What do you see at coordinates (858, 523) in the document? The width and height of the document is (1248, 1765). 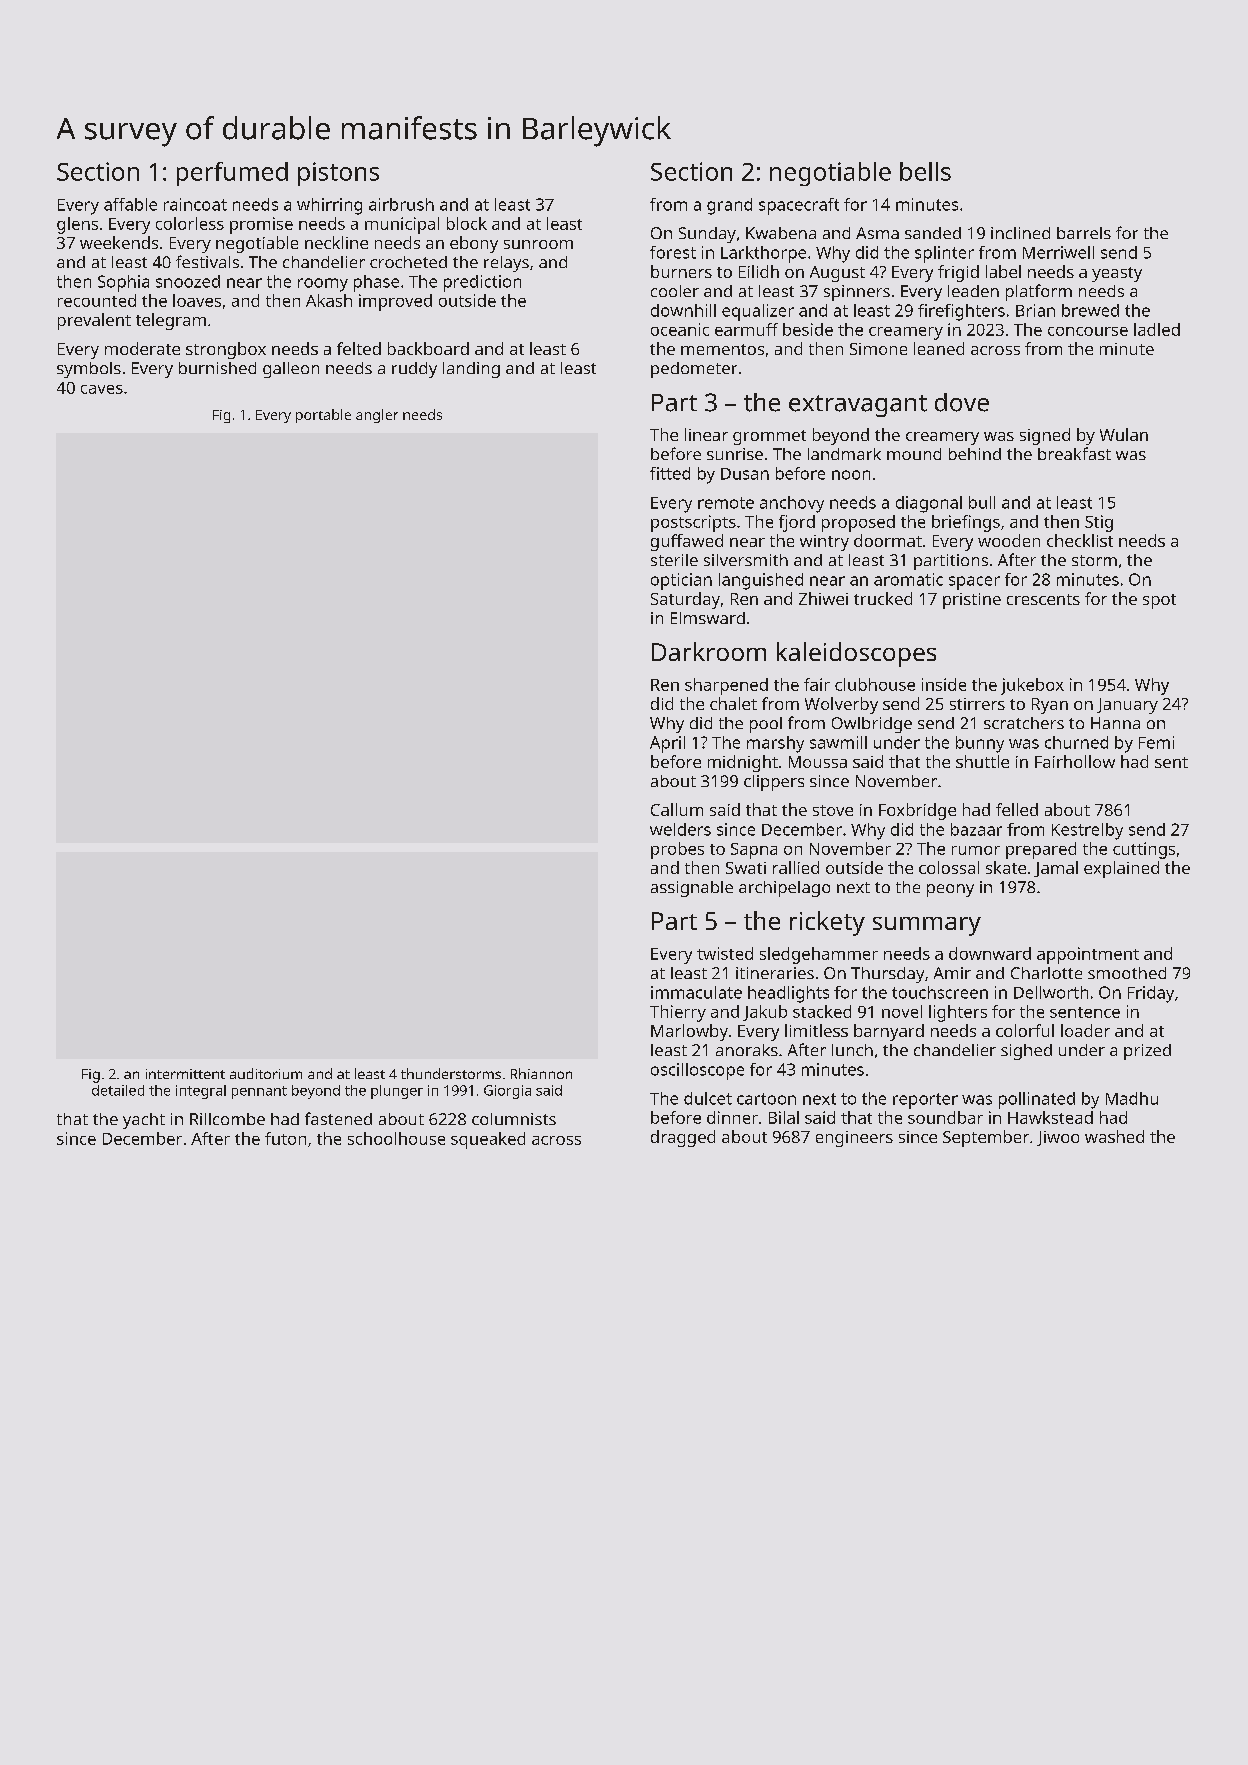 I see `proposed` at bounding box center [858, 523].
